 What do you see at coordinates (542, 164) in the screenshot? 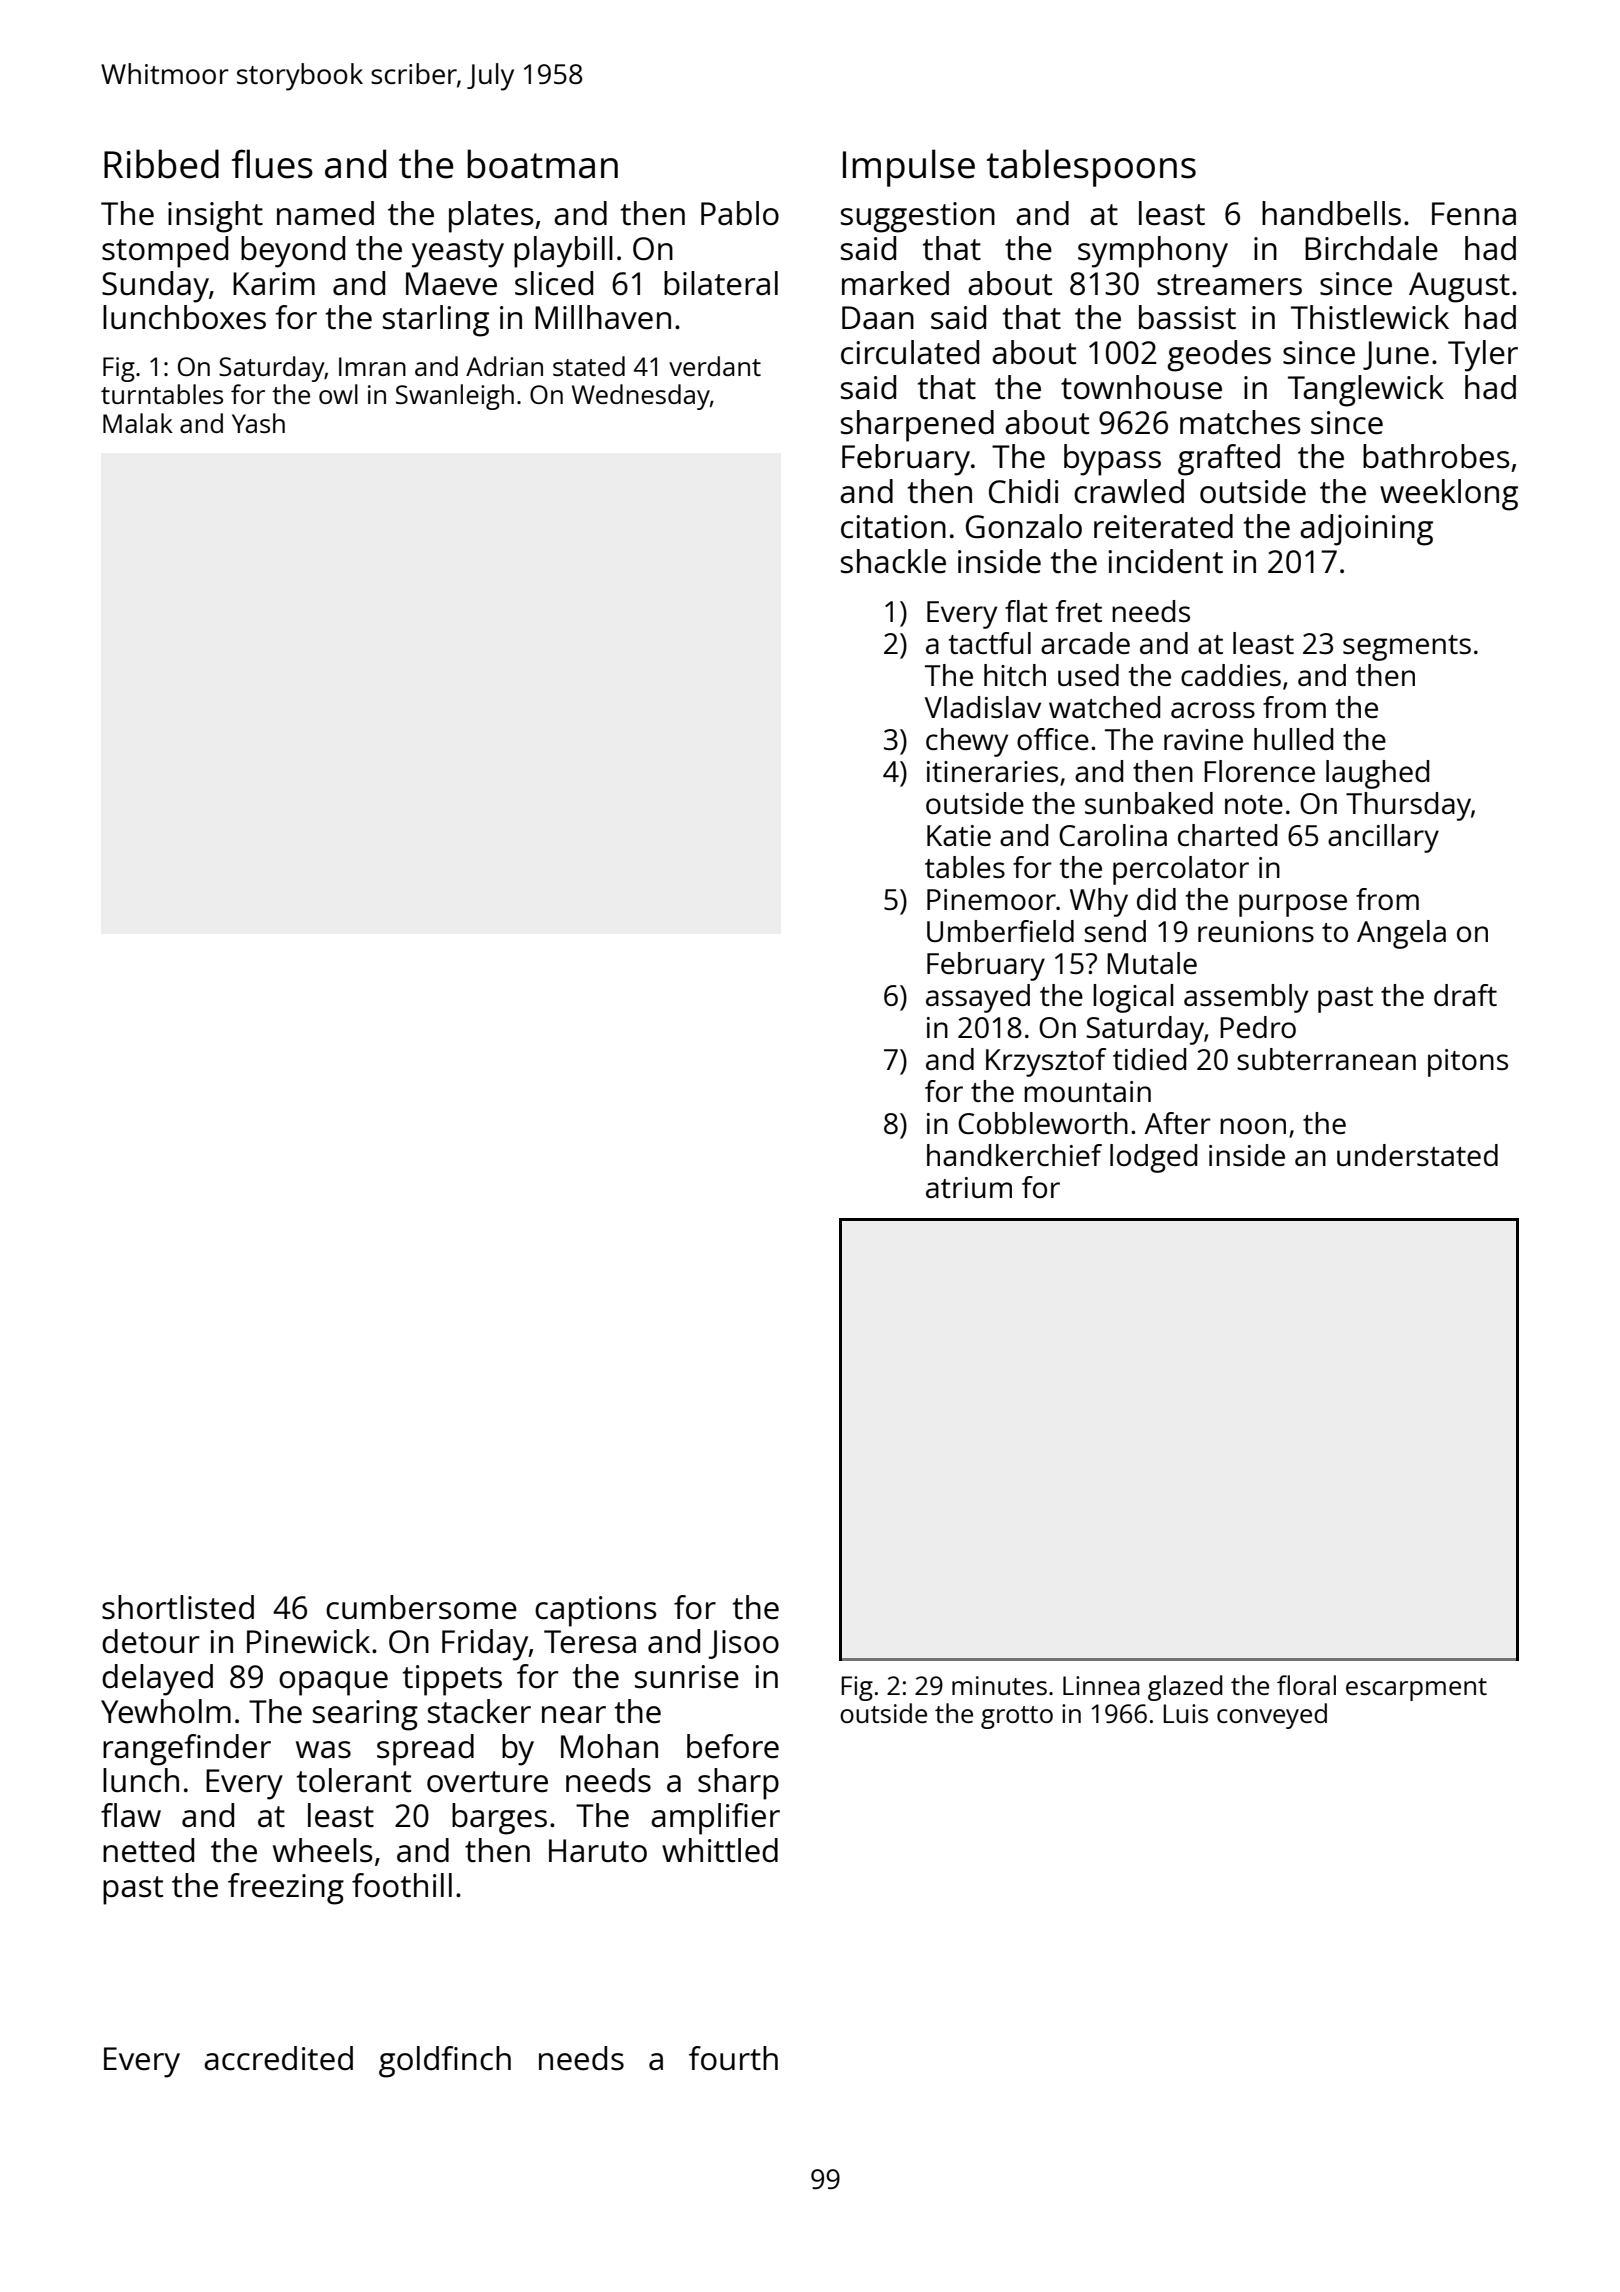
I see `boatman` at bounding box center [542, 164].
